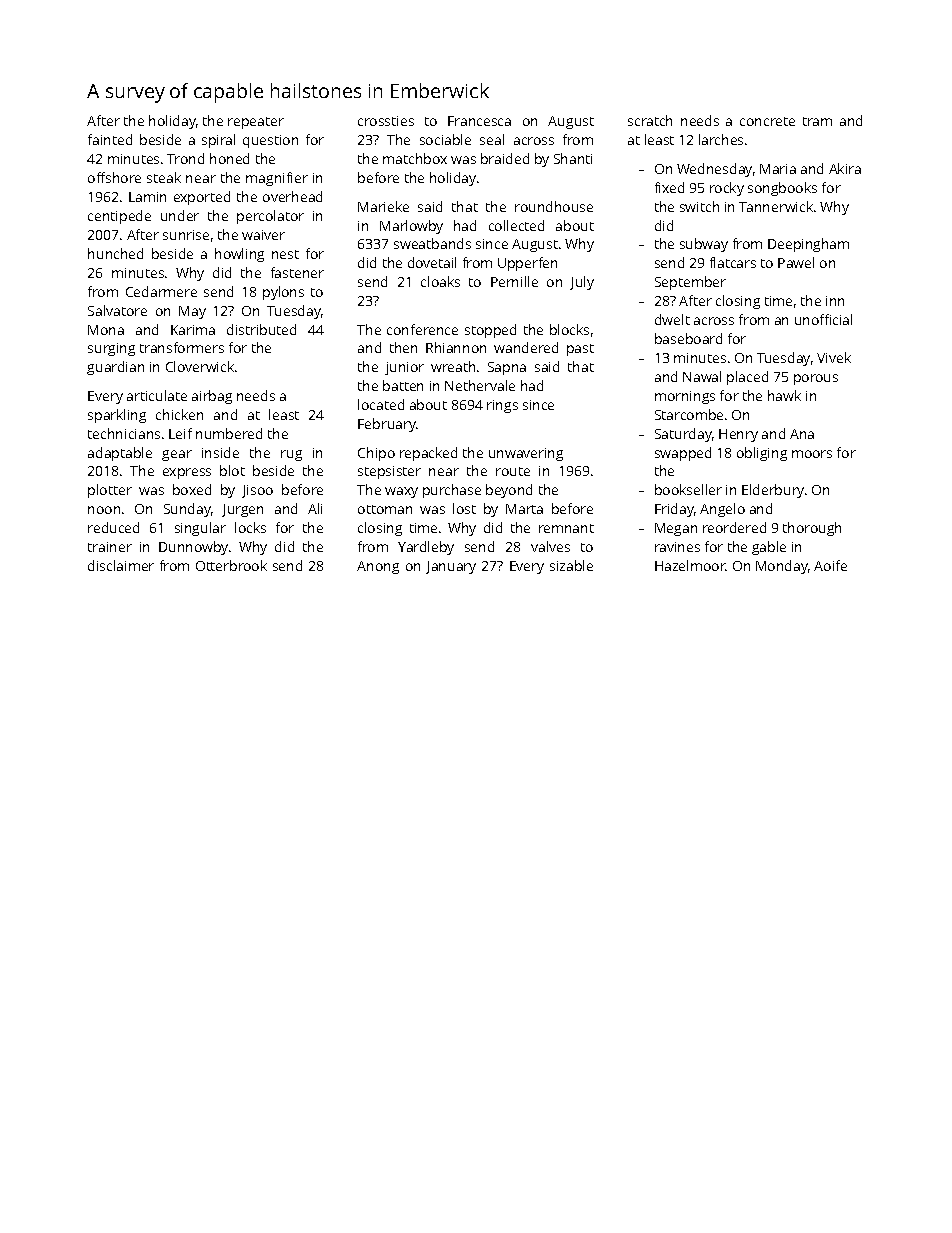  What do you see at coordinates (727, 189) in the screenshot?
I see `rocky` at bounding box center [727, 189].
